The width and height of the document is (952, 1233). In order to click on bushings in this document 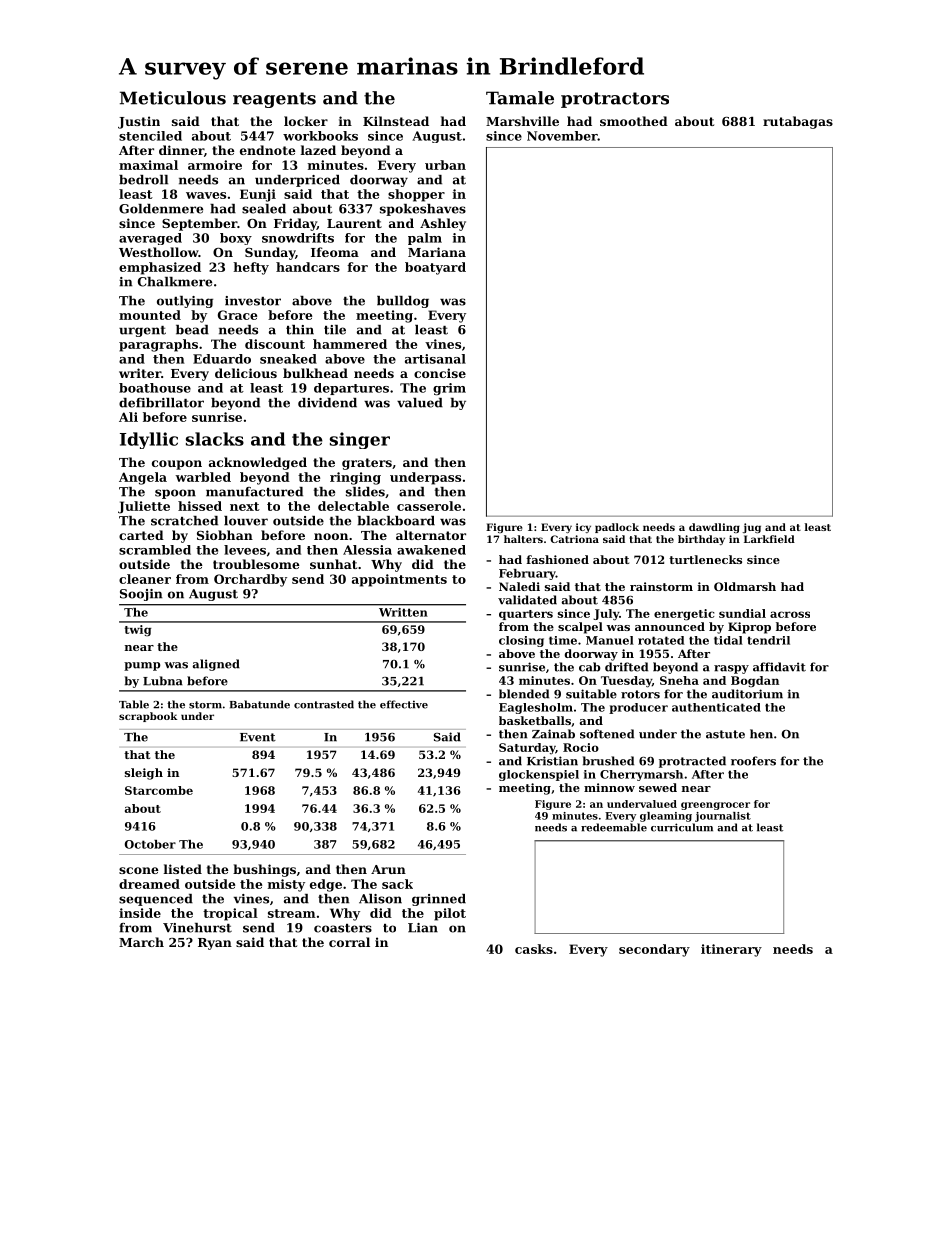, I will do `click(264, 870)`.
